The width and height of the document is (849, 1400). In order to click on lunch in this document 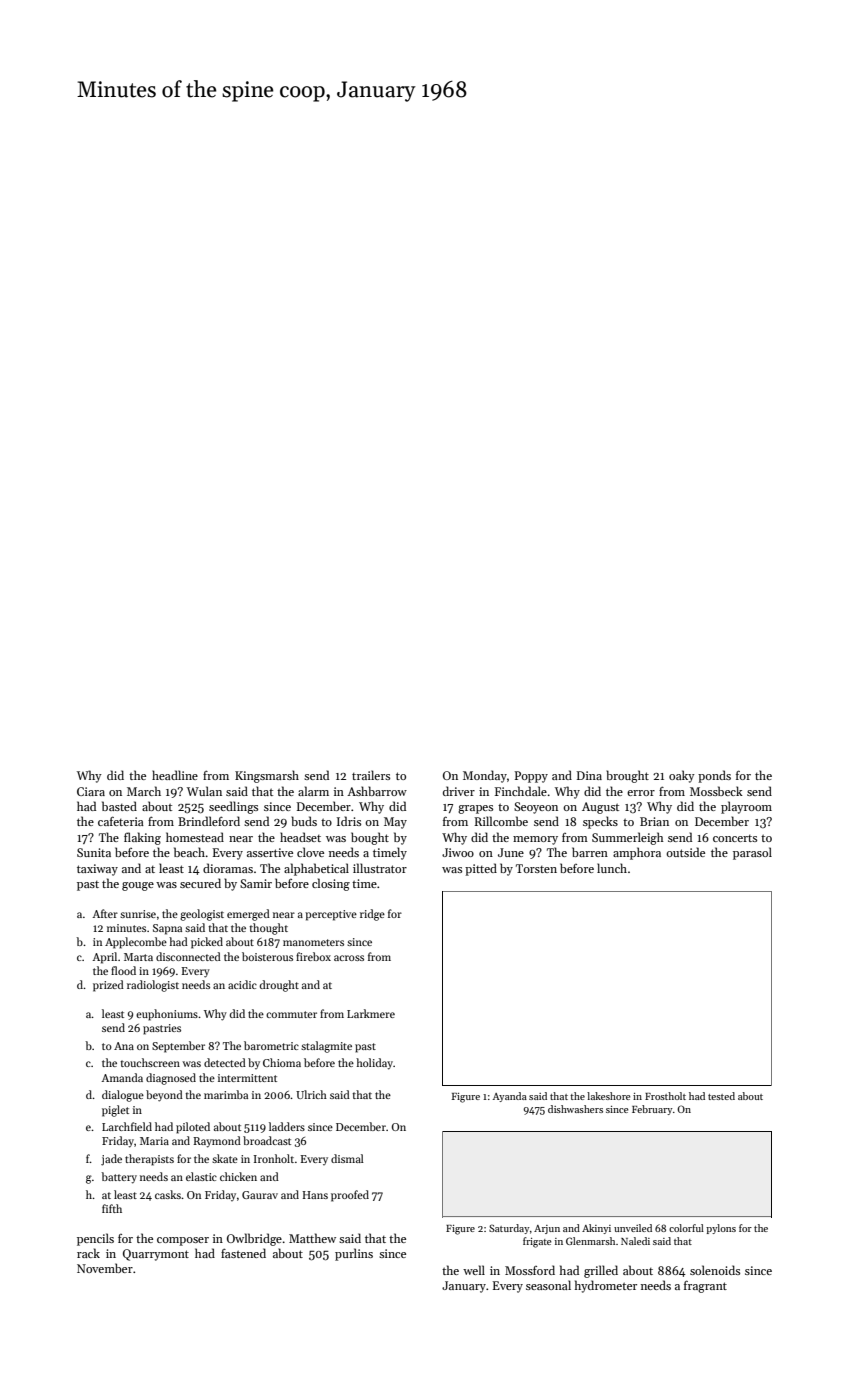, I will do `click(612, 868)`.
